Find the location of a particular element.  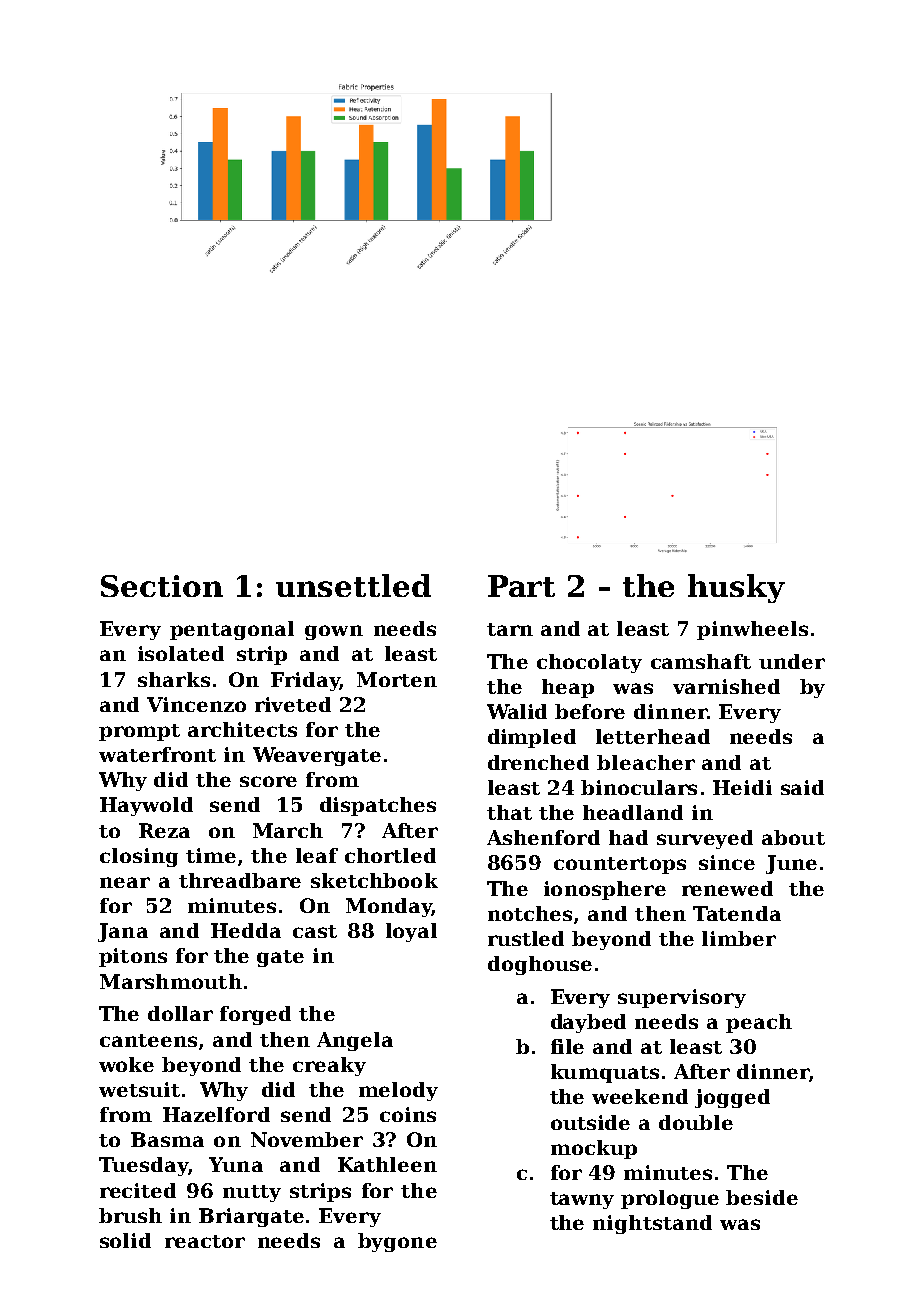

Section is located at coordinates (162, 586).
